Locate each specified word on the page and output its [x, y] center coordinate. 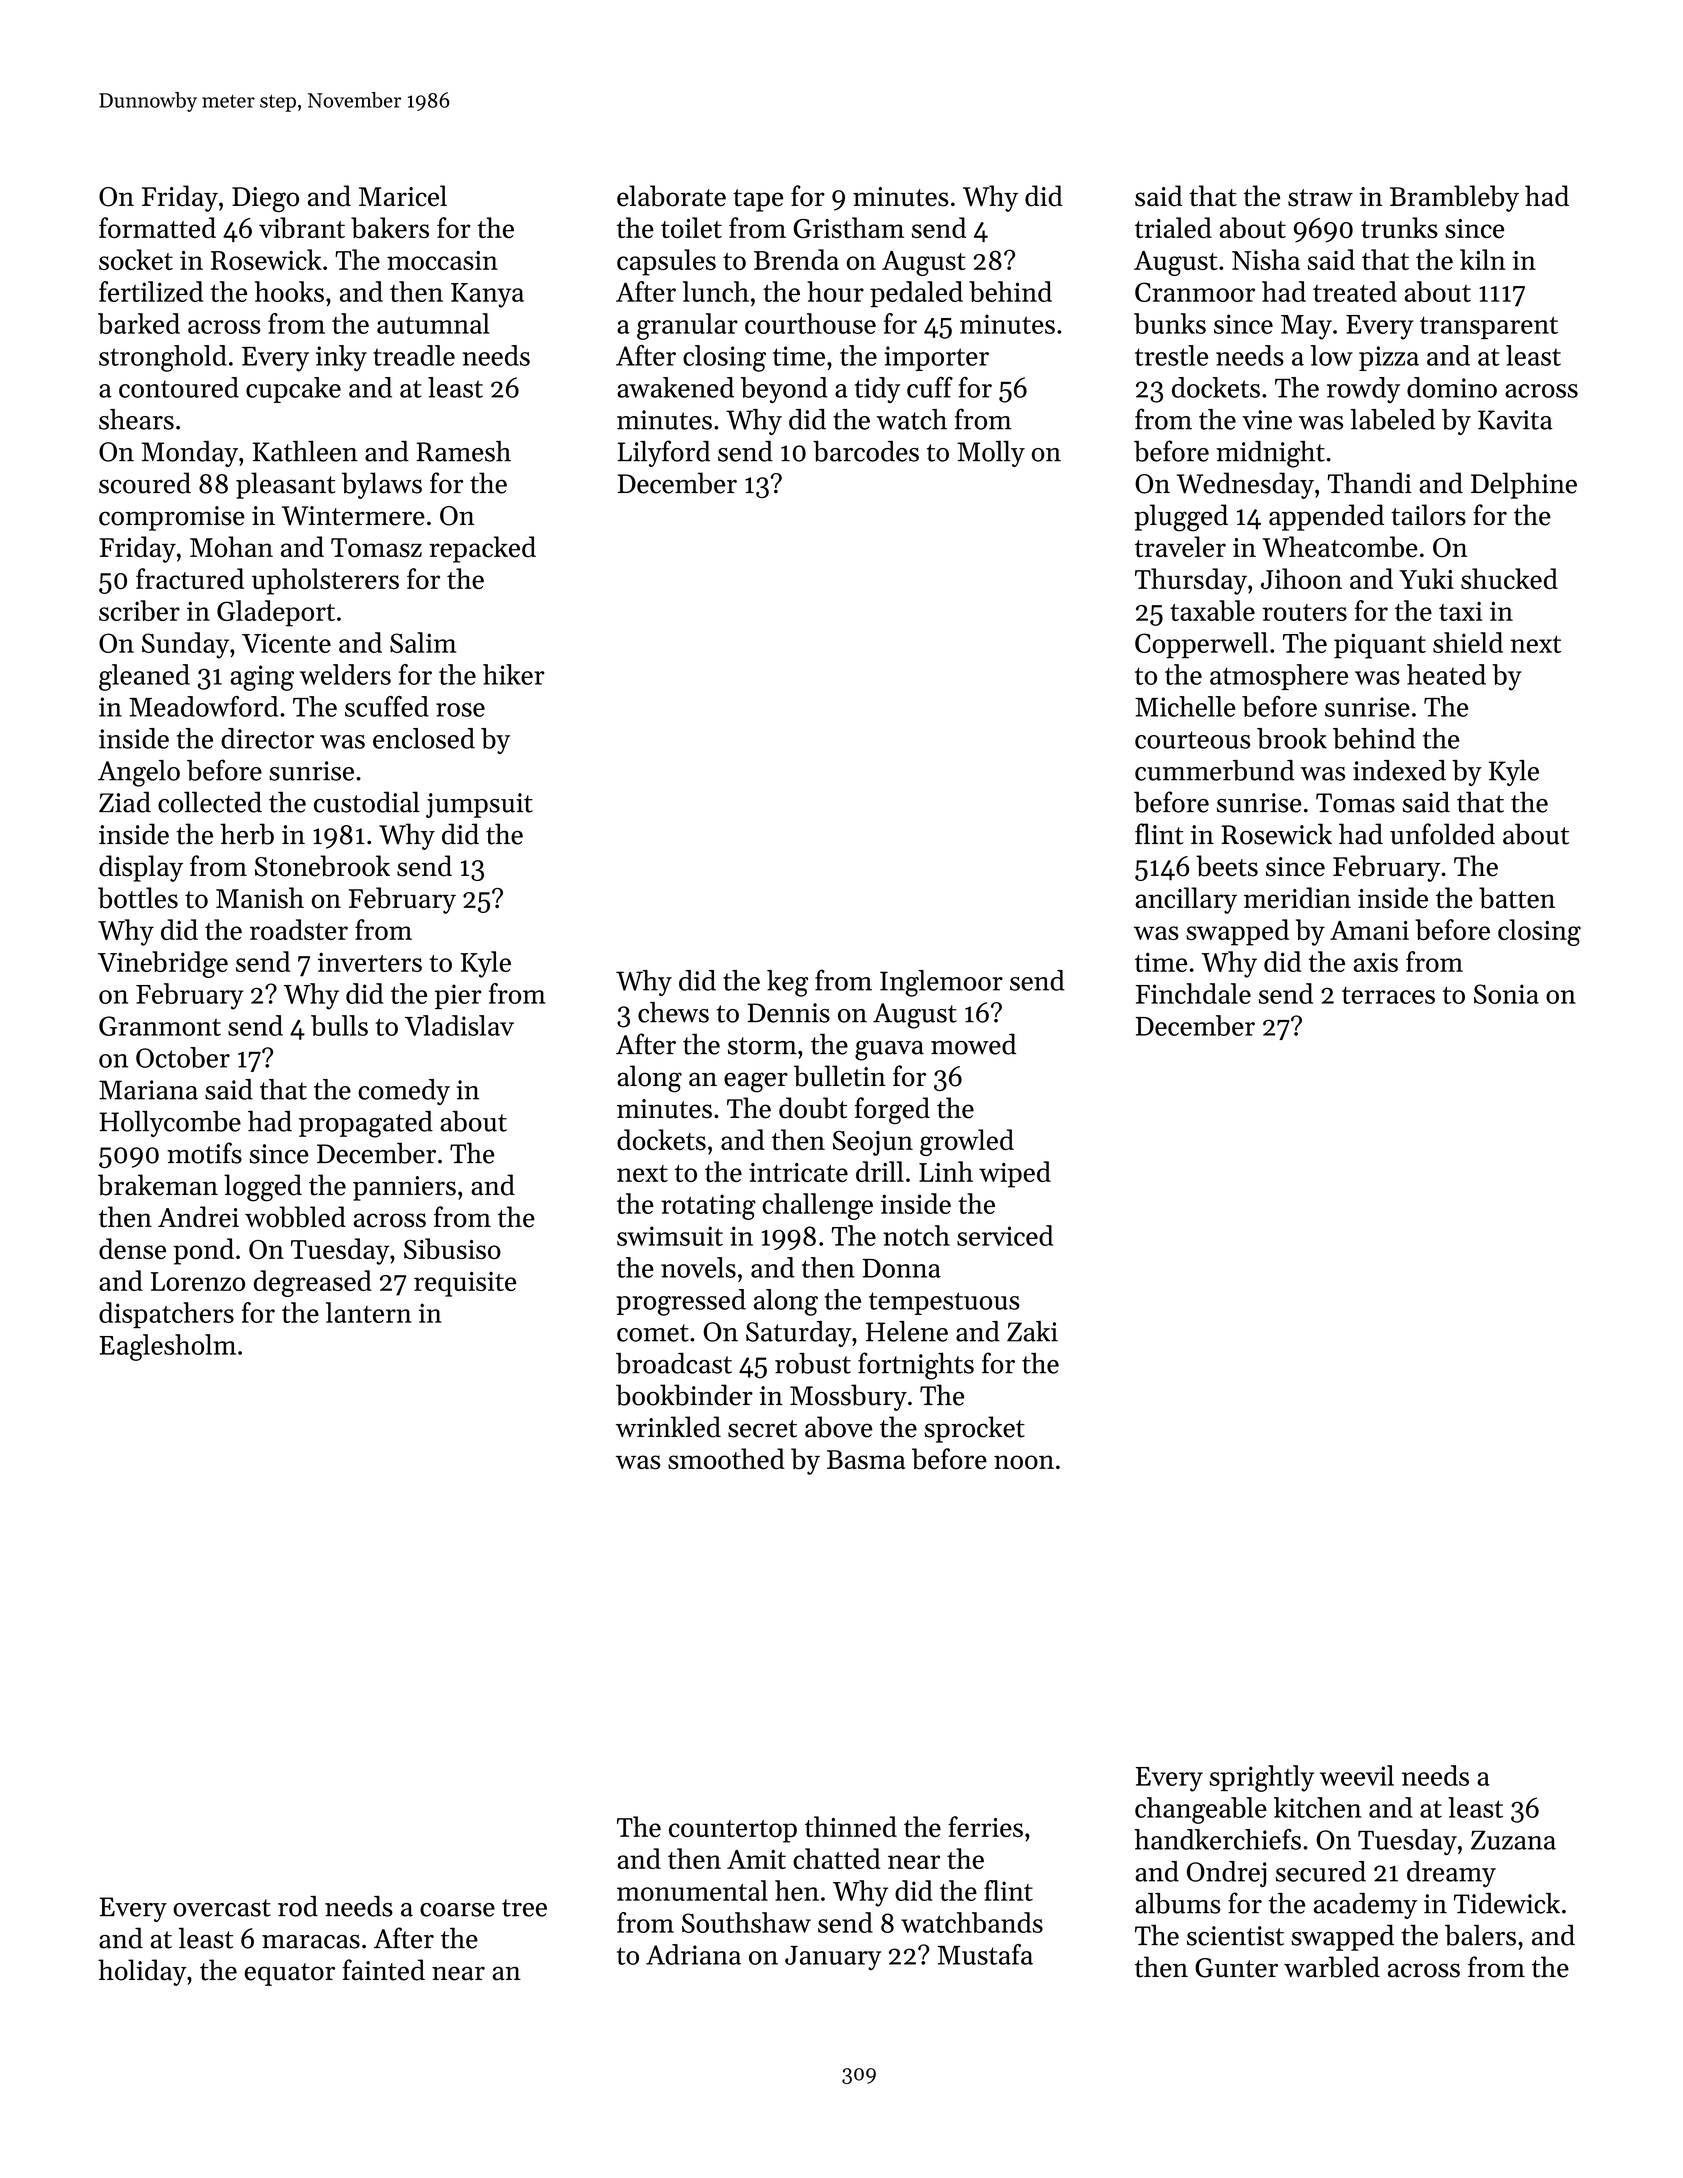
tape [758, 200]
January [833, 1958]
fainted [383, 1970]
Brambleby [1454, 198]
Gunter [1236, 1968]
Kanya [487, 295]
